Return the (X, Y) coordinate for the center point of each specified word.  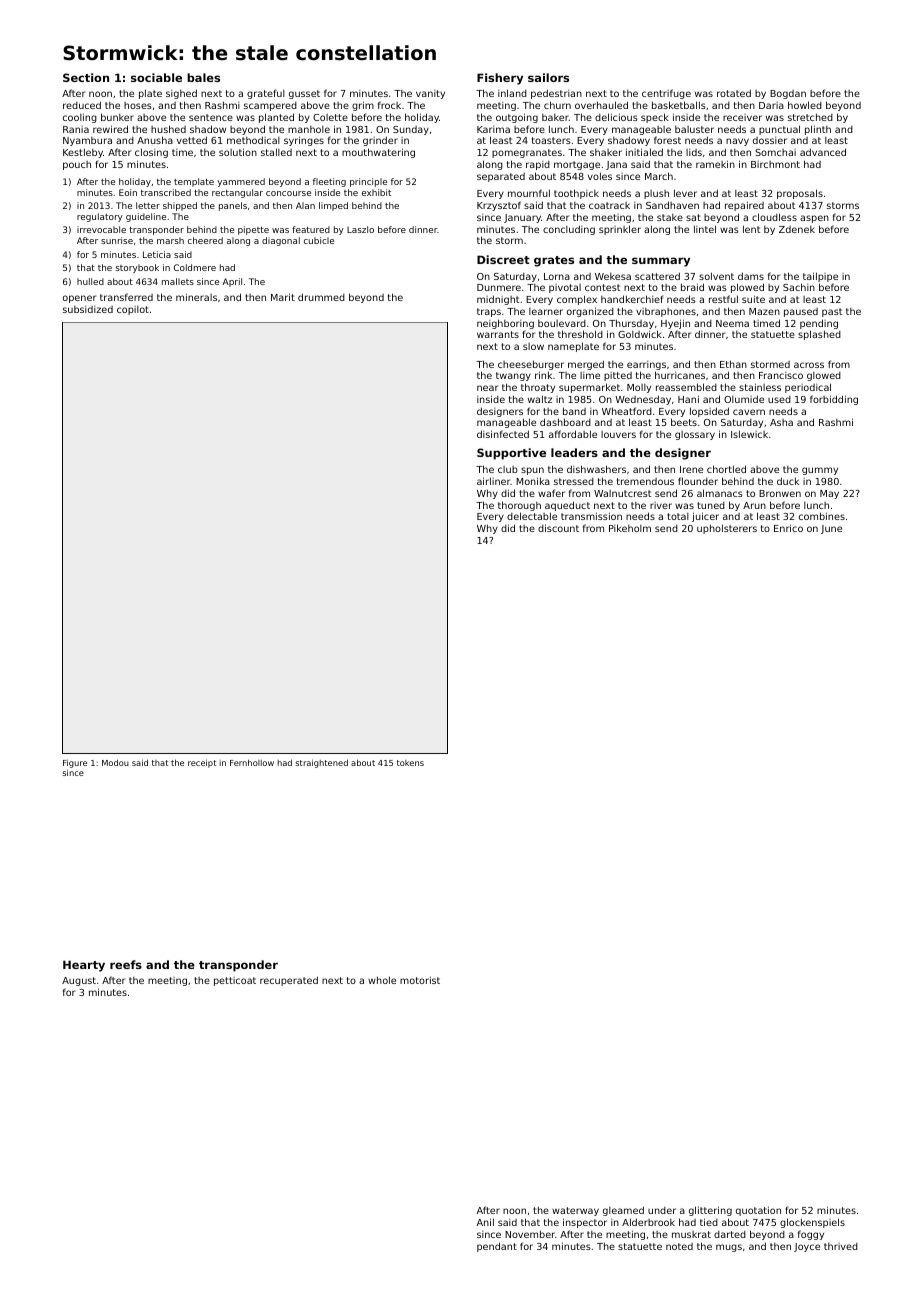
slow (533, 346)
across (809, 365)
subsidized (88, 309)
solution (238, 152)
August (79, 981)
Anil (485, 1222)
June (831, 529)
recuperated (289, 981)
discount (558, 528)
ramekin (715, 164)
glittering (710, 1211)
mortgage (577, 165)
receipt (202, 764)
